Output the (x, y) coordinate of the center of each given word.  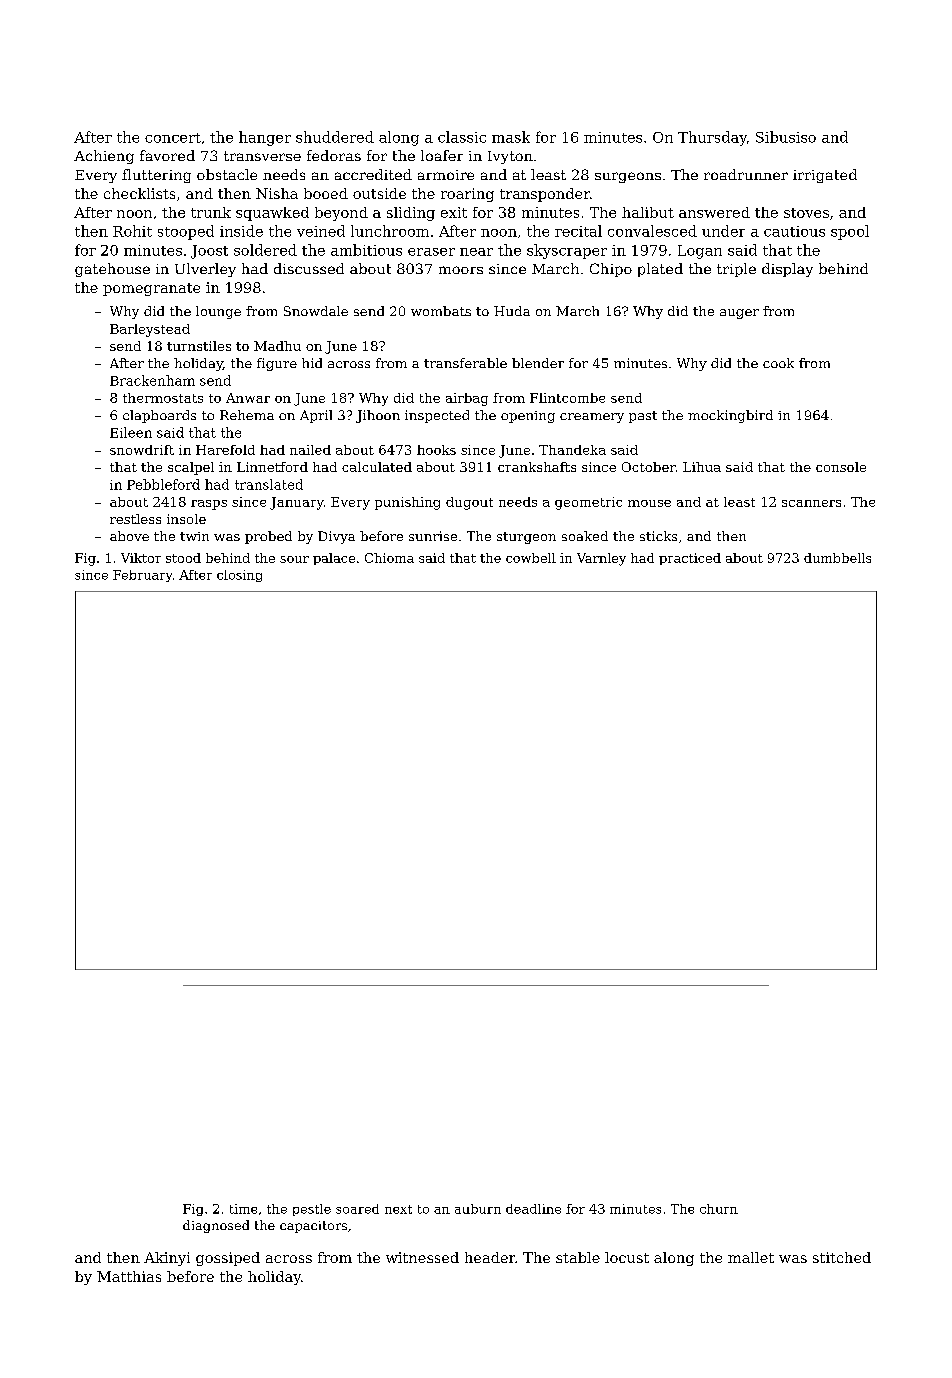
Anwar (248, 398)
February (142, 576)
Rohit (132, 231)
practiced (690, 559)
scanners (811, 503)
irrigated (825, 176)
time (243, 1209)
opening (528, 417)
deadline (533, 1209)
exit (454, 212)
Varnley (601, 559)
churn (719, 1209)
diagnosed (216, 1226)
